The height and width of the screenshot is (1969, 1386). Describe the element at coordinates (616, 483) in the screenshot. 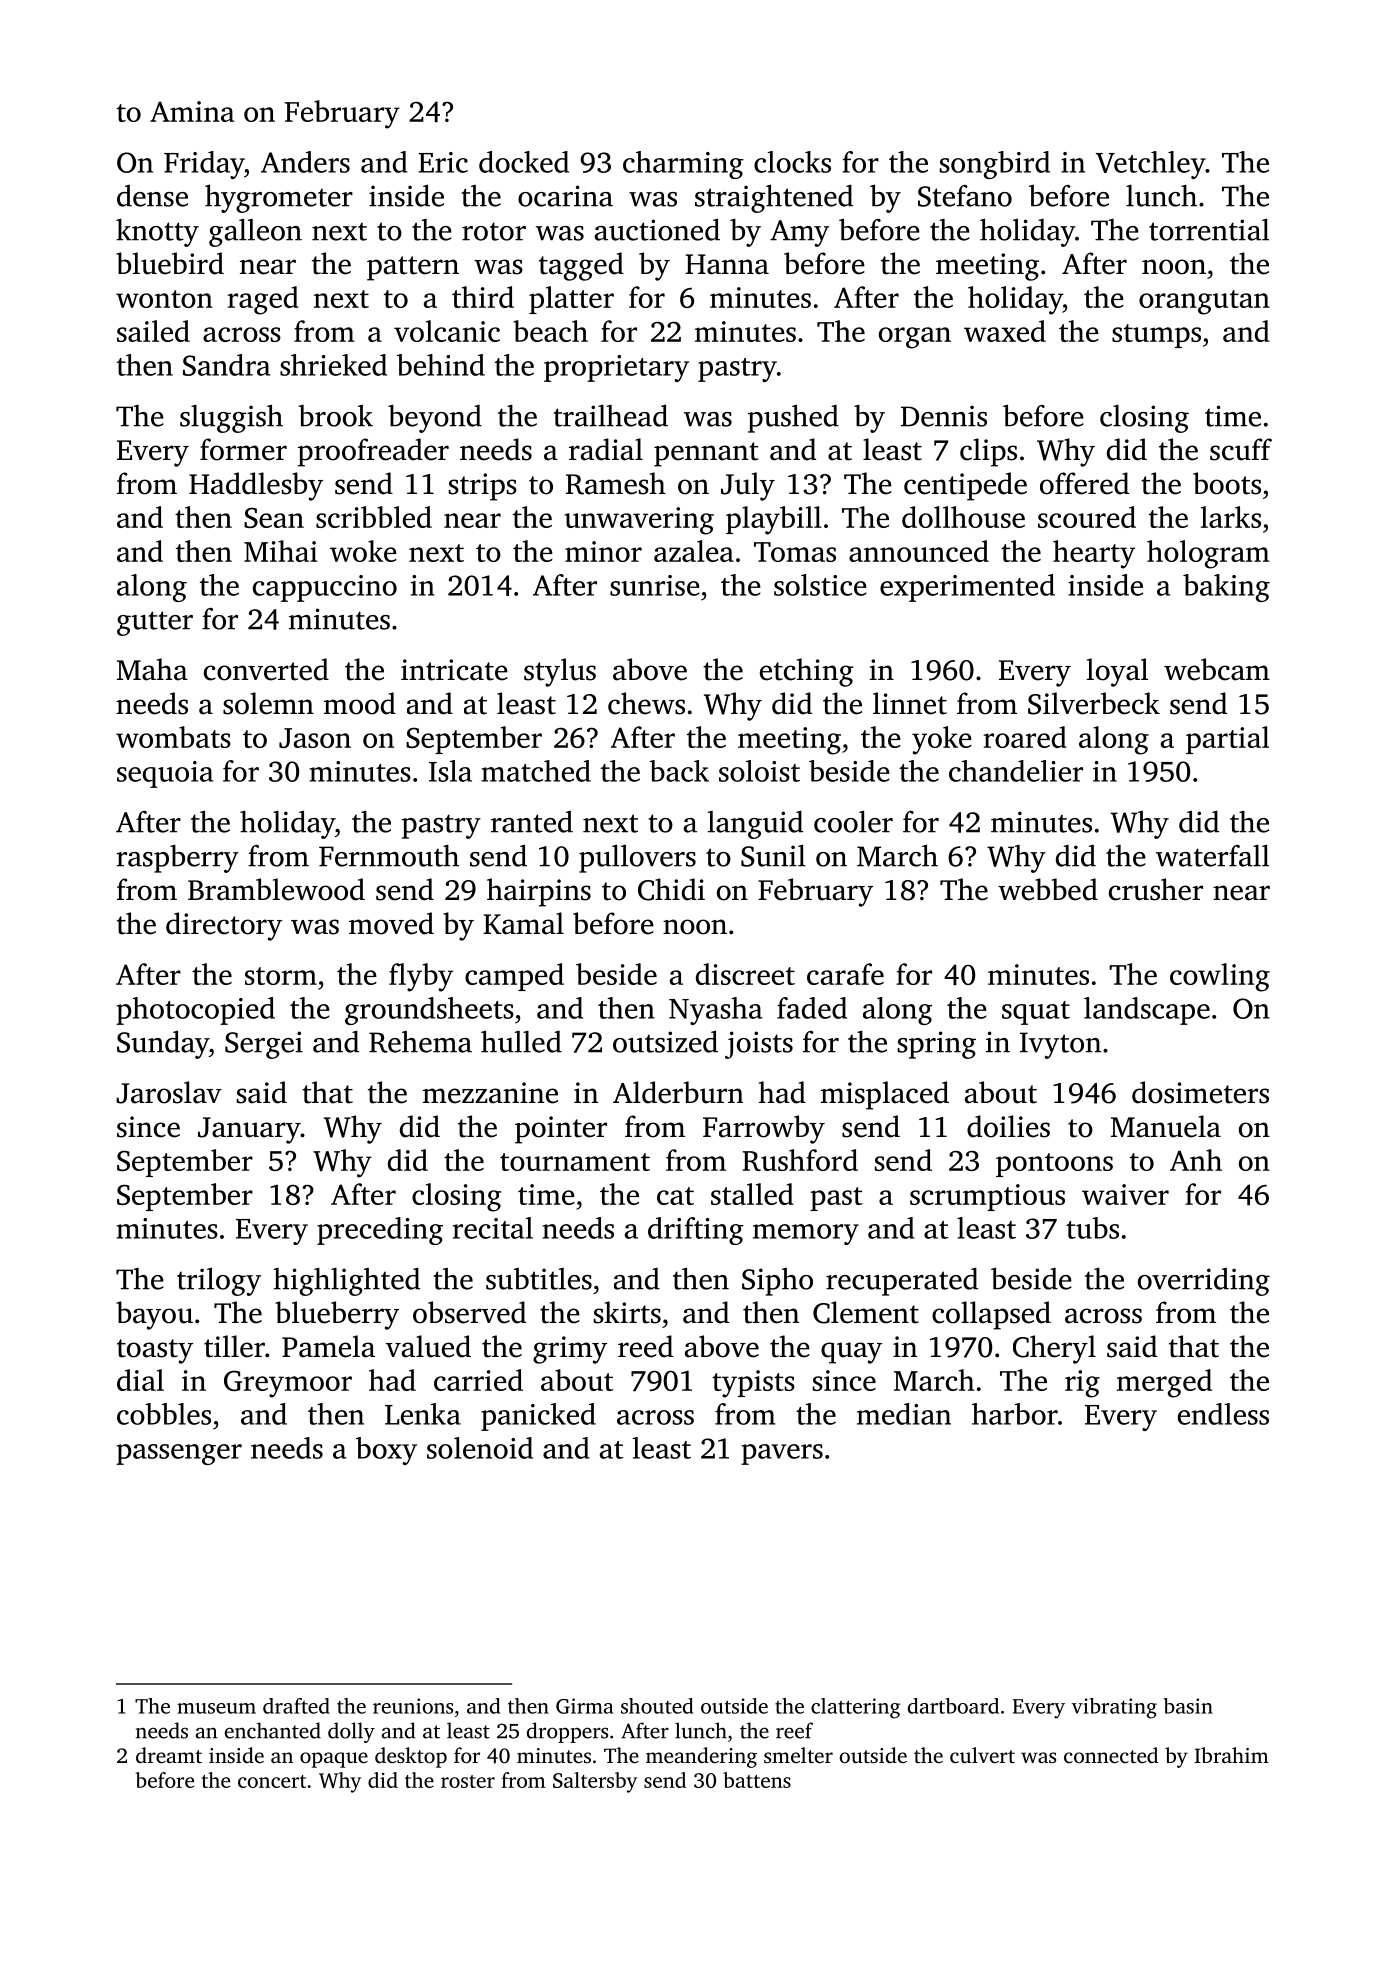

I see `Ramesh` at that location.
